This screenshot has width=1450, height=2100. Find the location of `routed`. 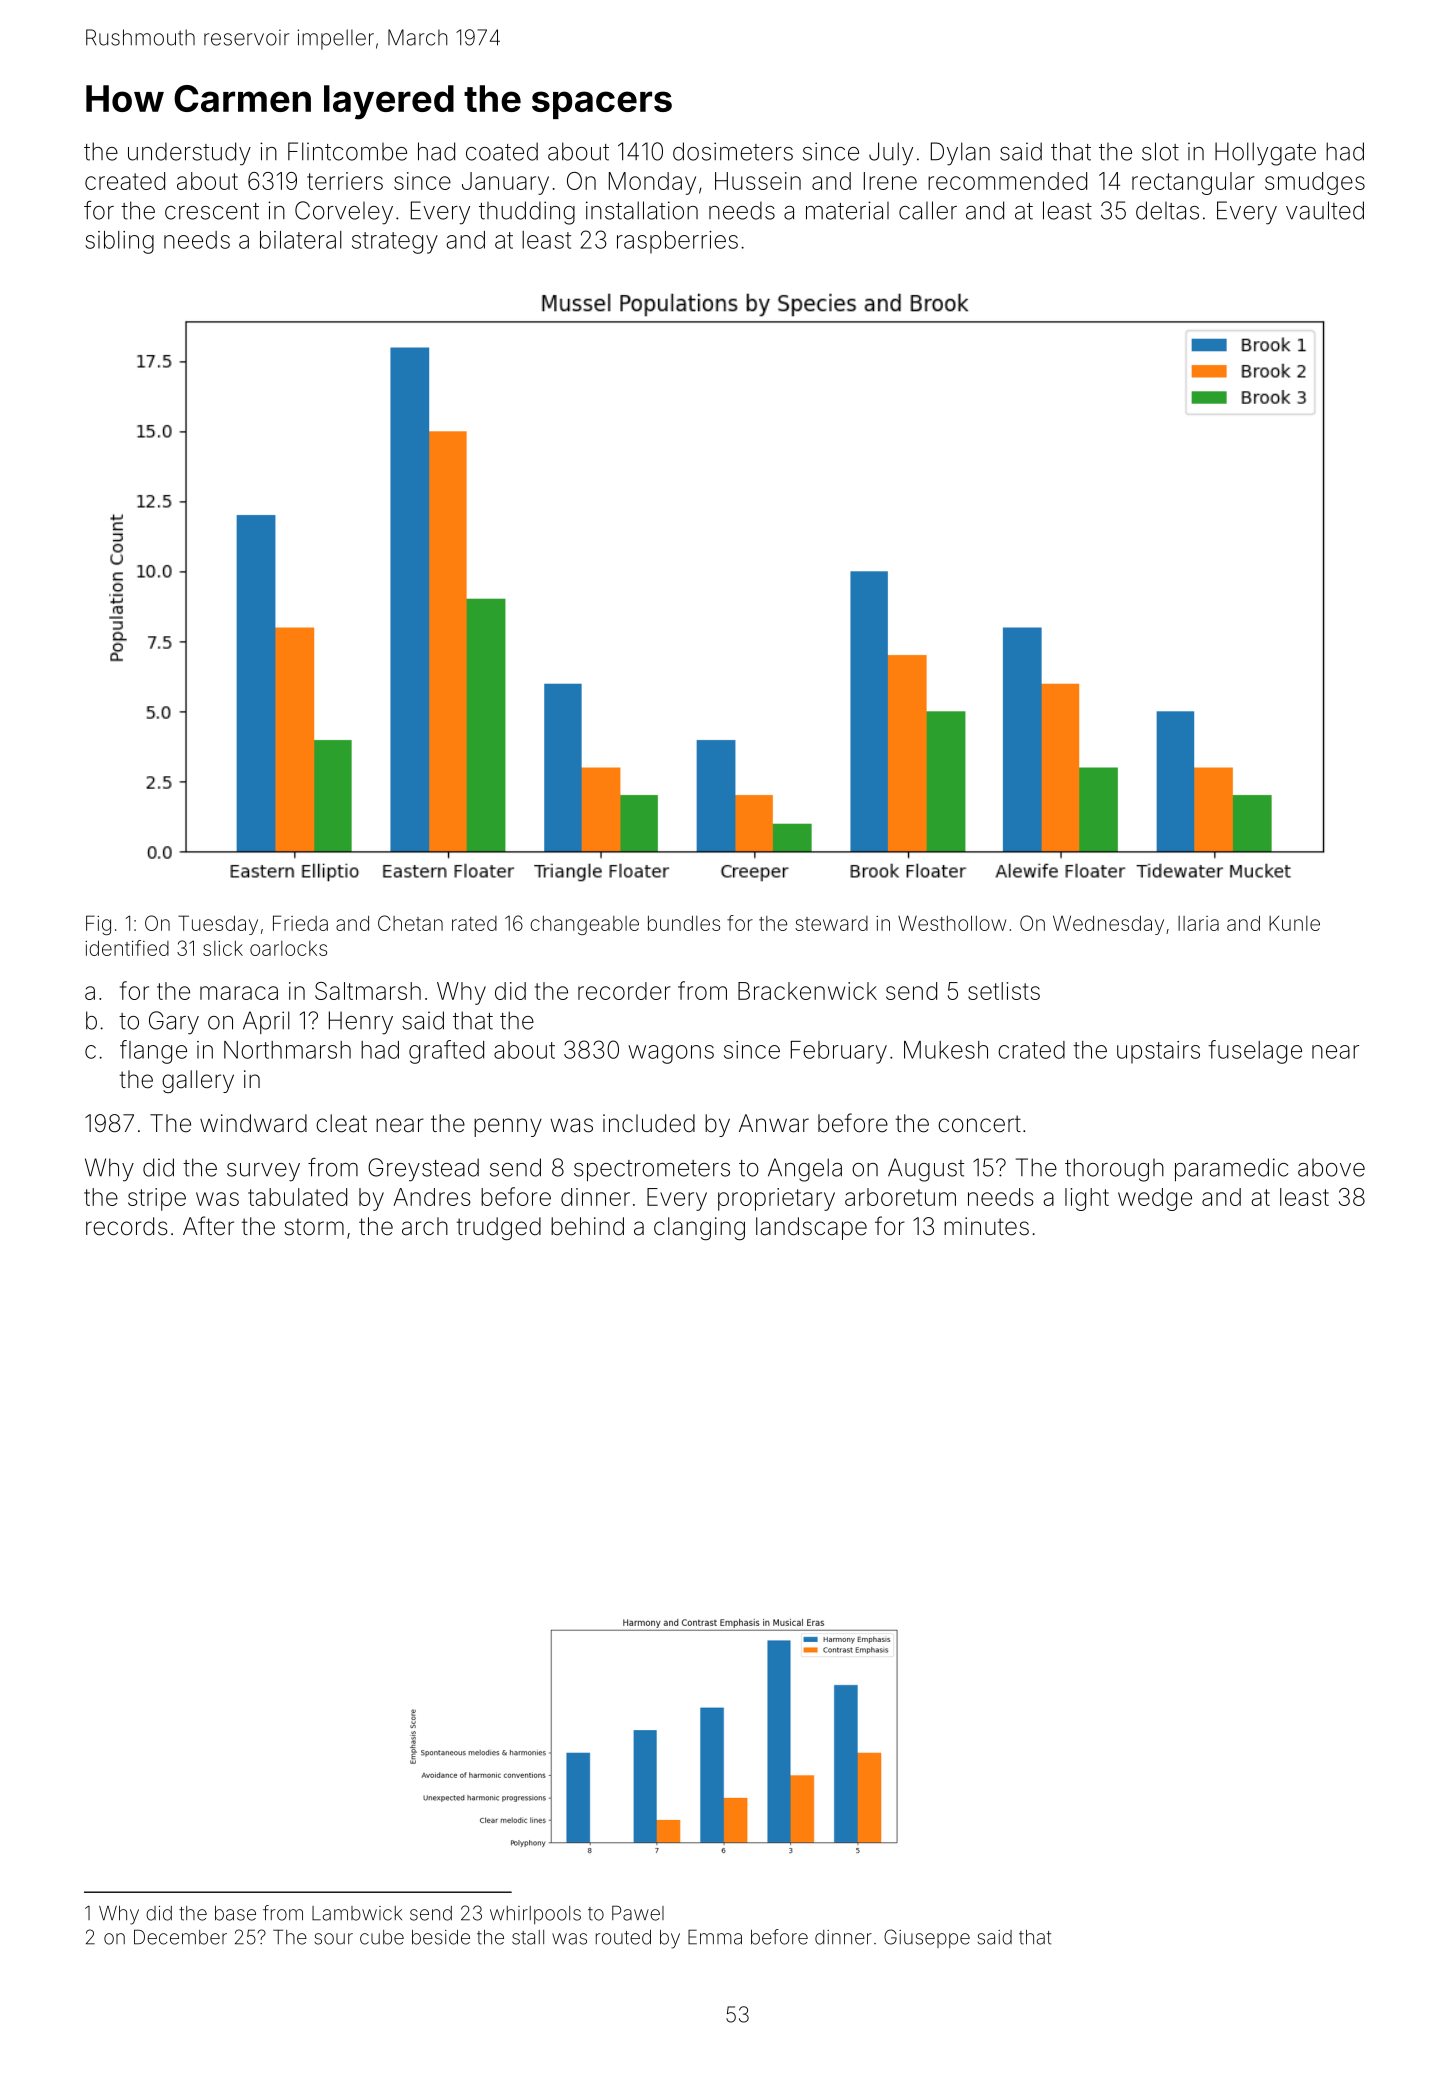

routed is located at coordinates (623, 1937).
